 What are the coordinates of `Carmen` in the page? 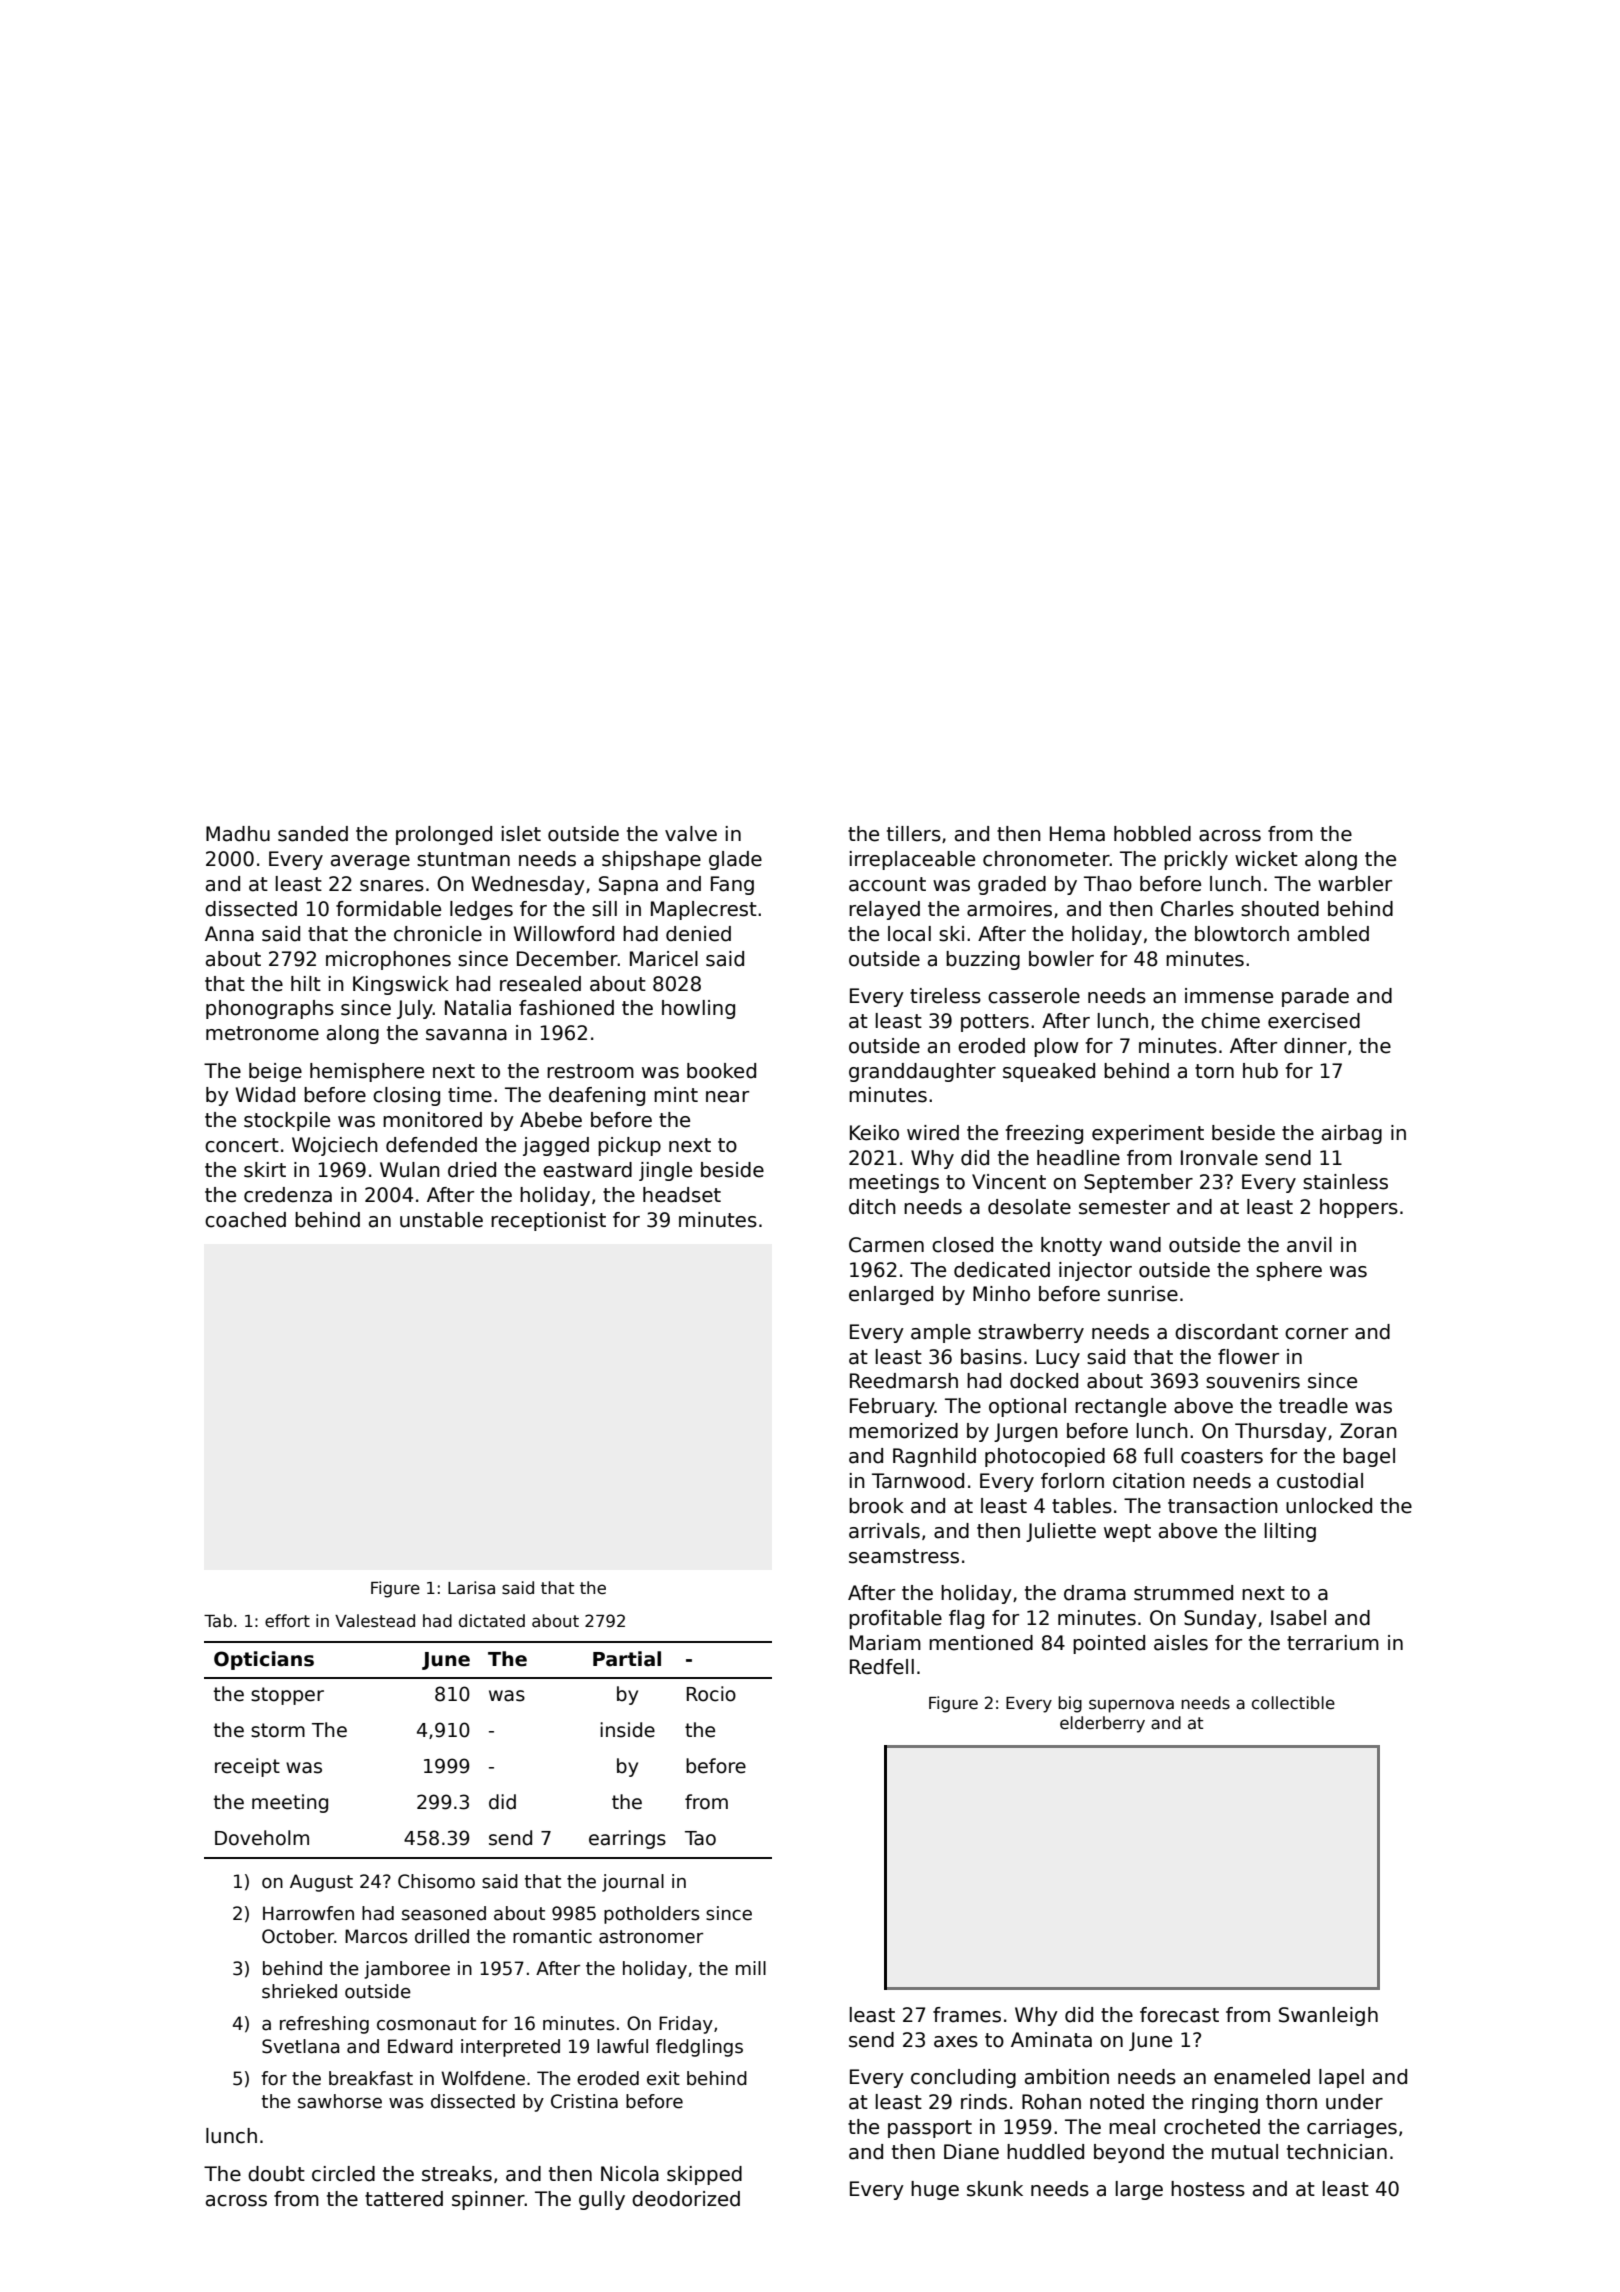 It's located at (886, 1245).
